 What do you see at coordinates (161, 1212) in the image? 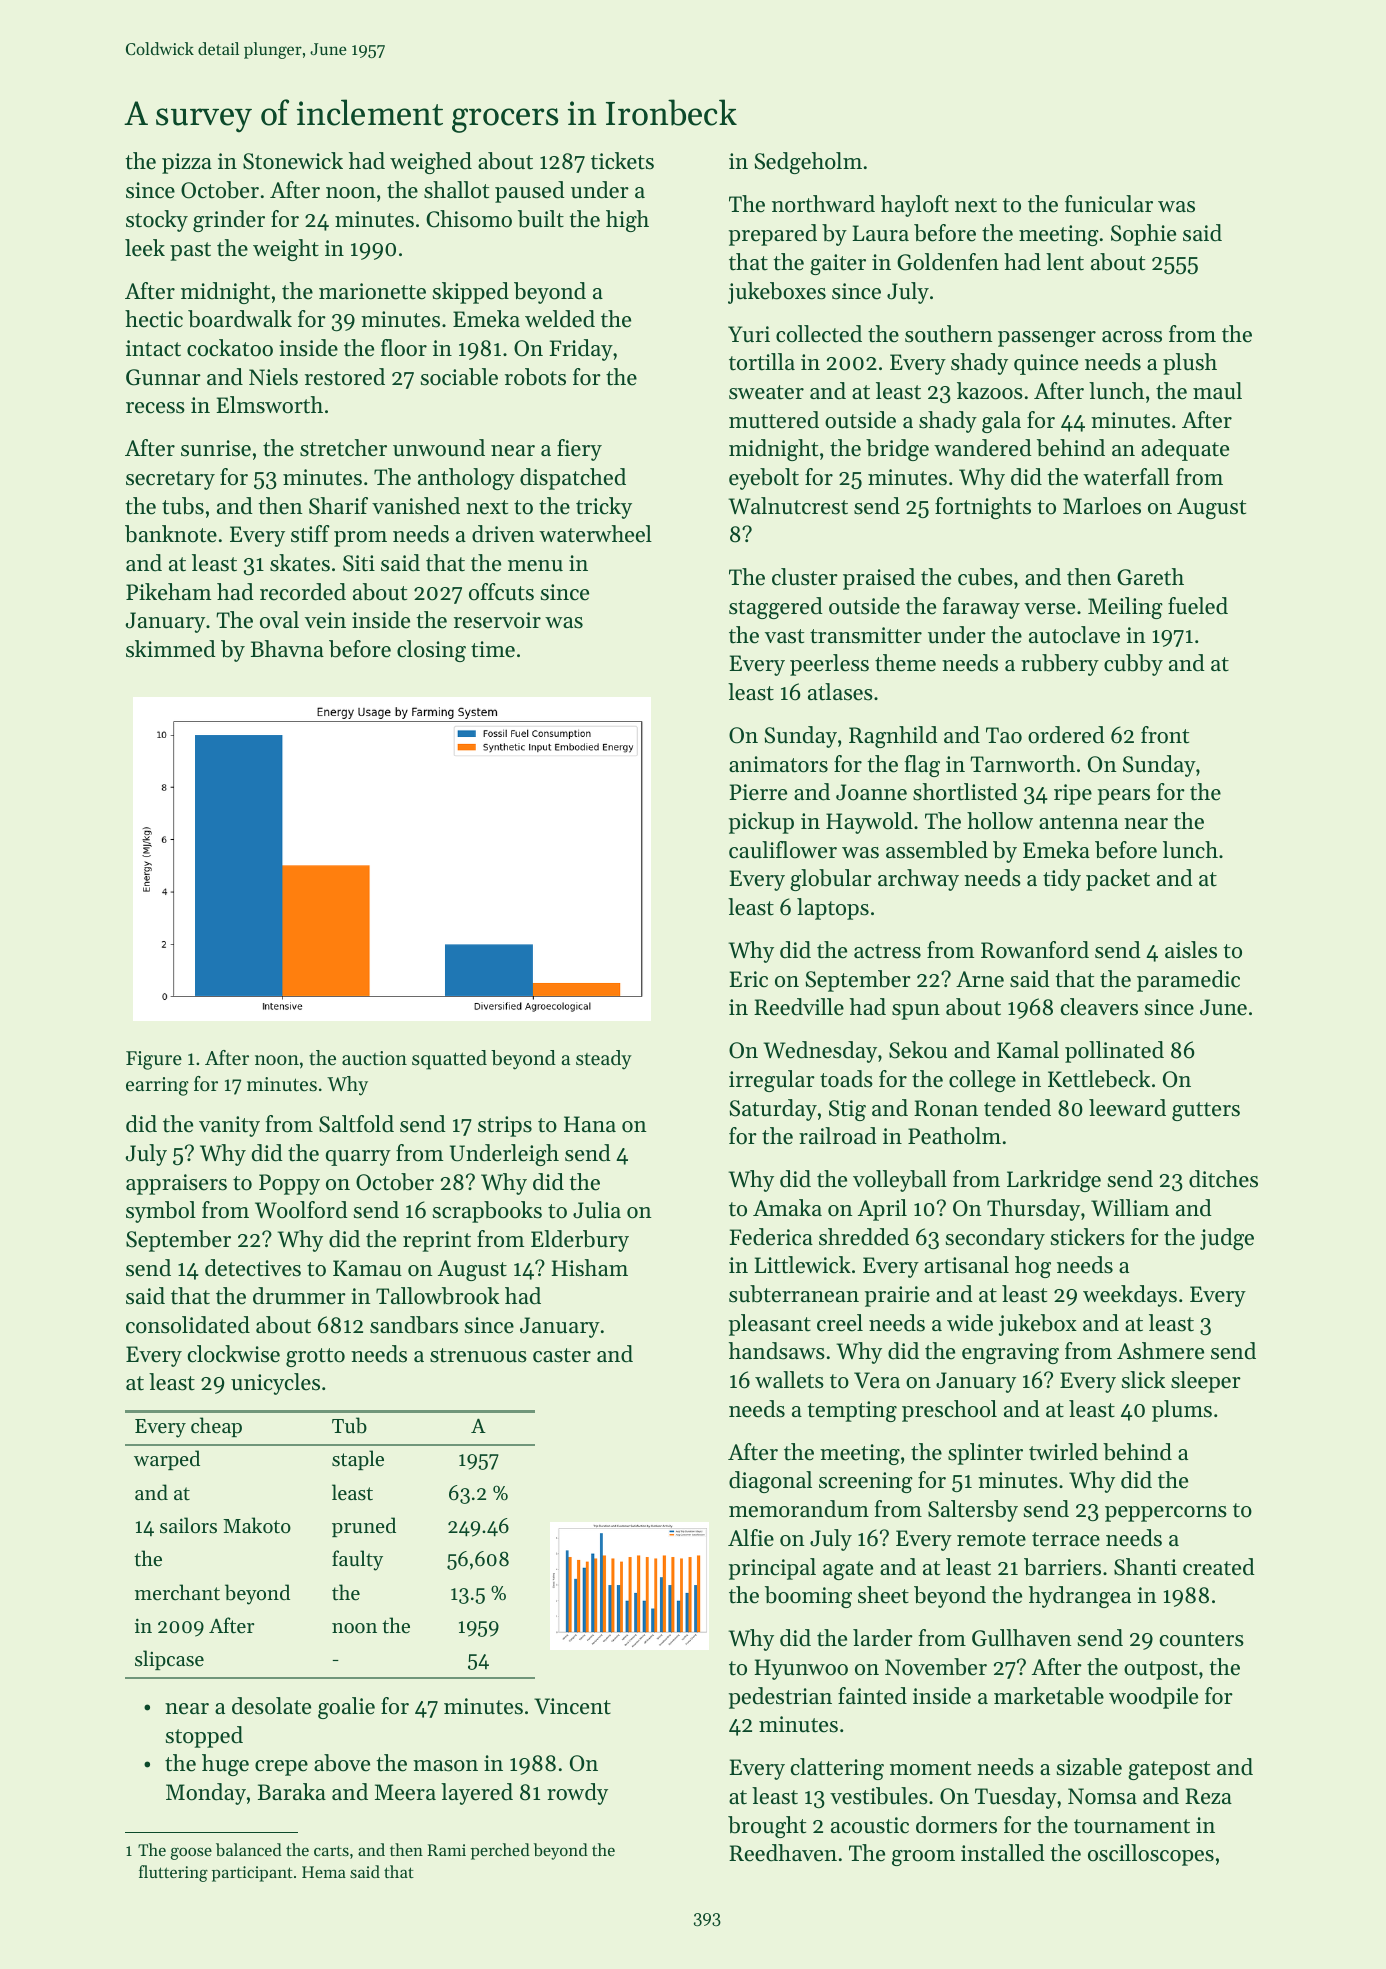
I see `symbol` at bounding box center [161, 1212].
